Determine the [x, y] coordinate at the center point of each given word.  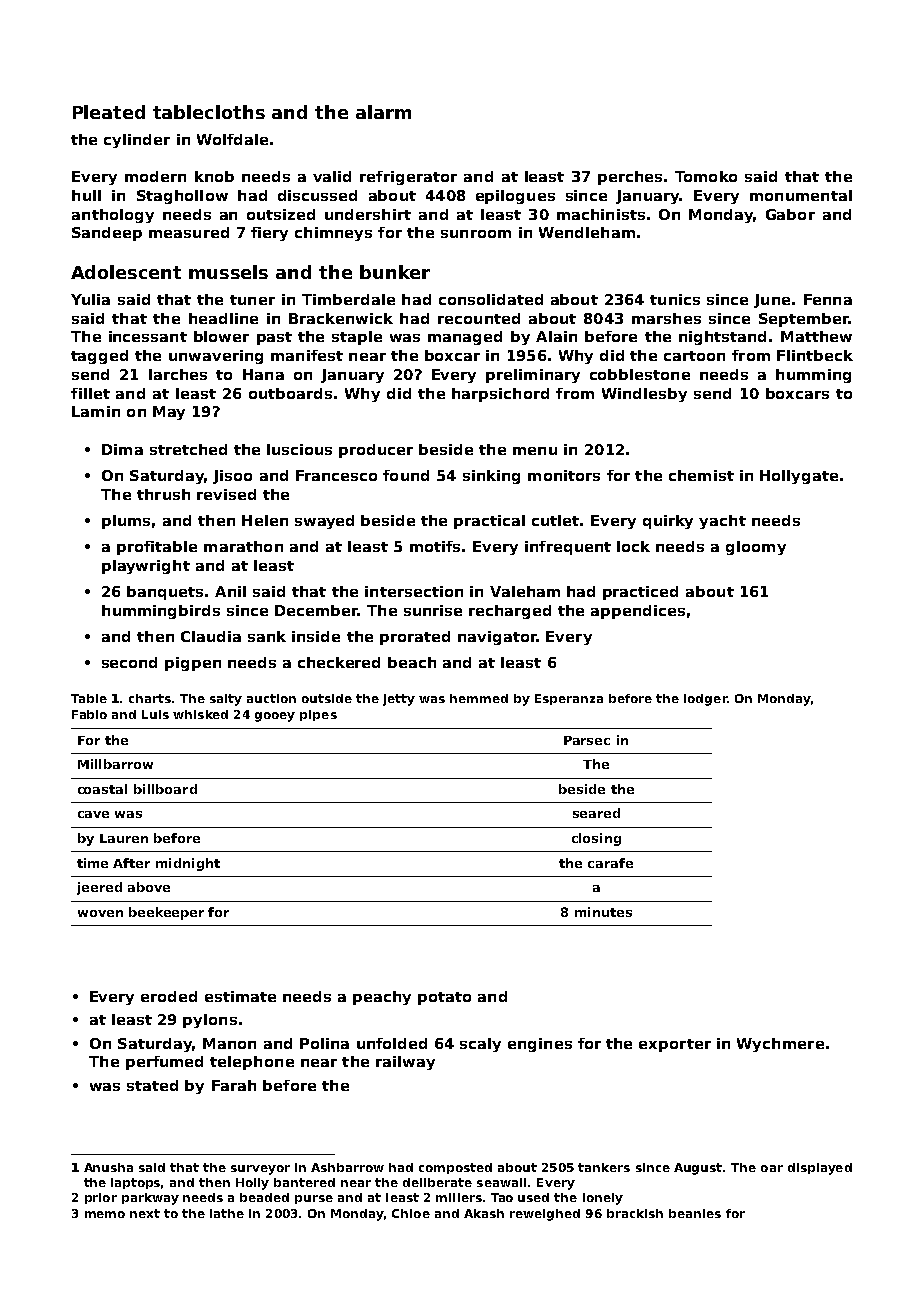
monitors [564, 475]
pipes [318, 715]
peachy [382, 998]
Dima [122, 449]
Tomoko [706, 176]
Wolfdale [232, 139]
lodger [705, 700]
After [131, 863]
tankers [604, 1167]
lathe [227, 1213]
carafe [610, 863]
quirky [668, 522]
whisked [200, 714]
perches [630, 178]
